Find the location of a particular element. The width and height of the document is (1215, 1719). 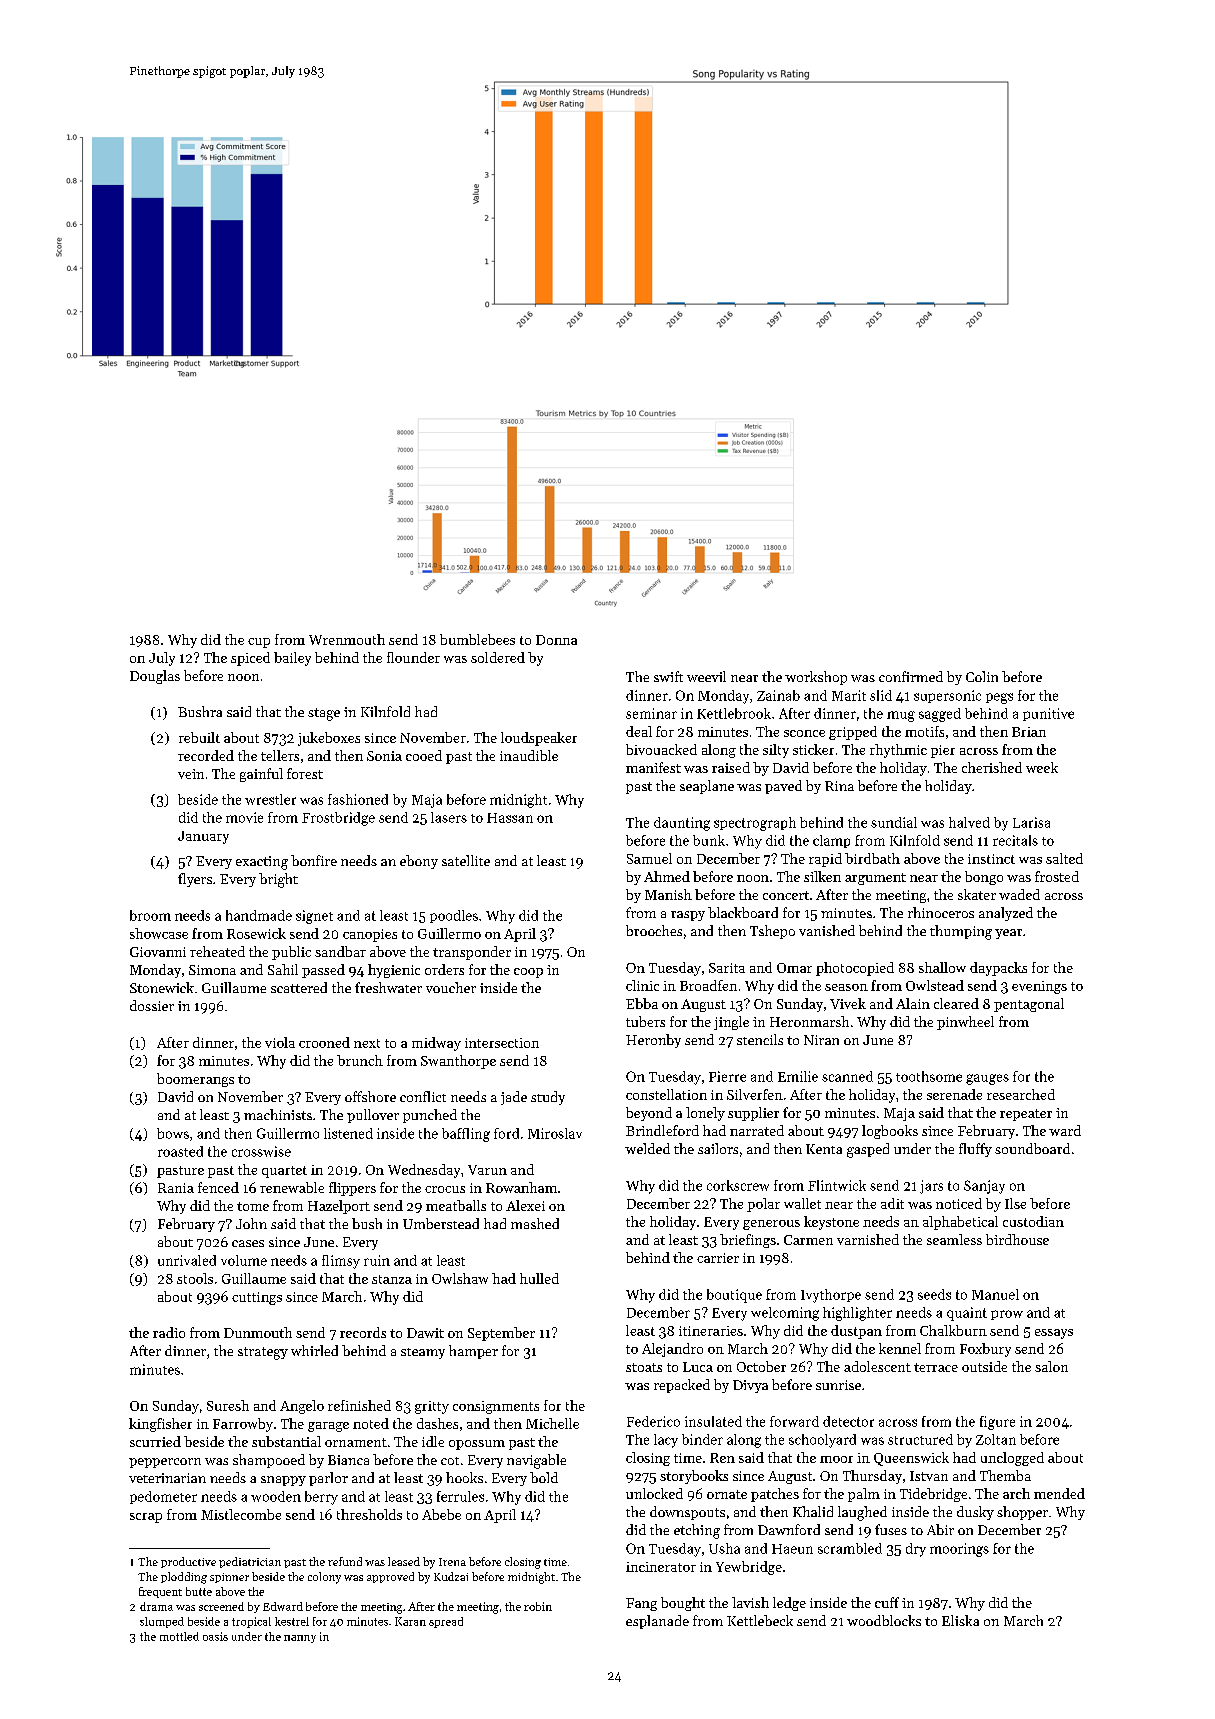

Donna is located at coordinates (556, 640).
